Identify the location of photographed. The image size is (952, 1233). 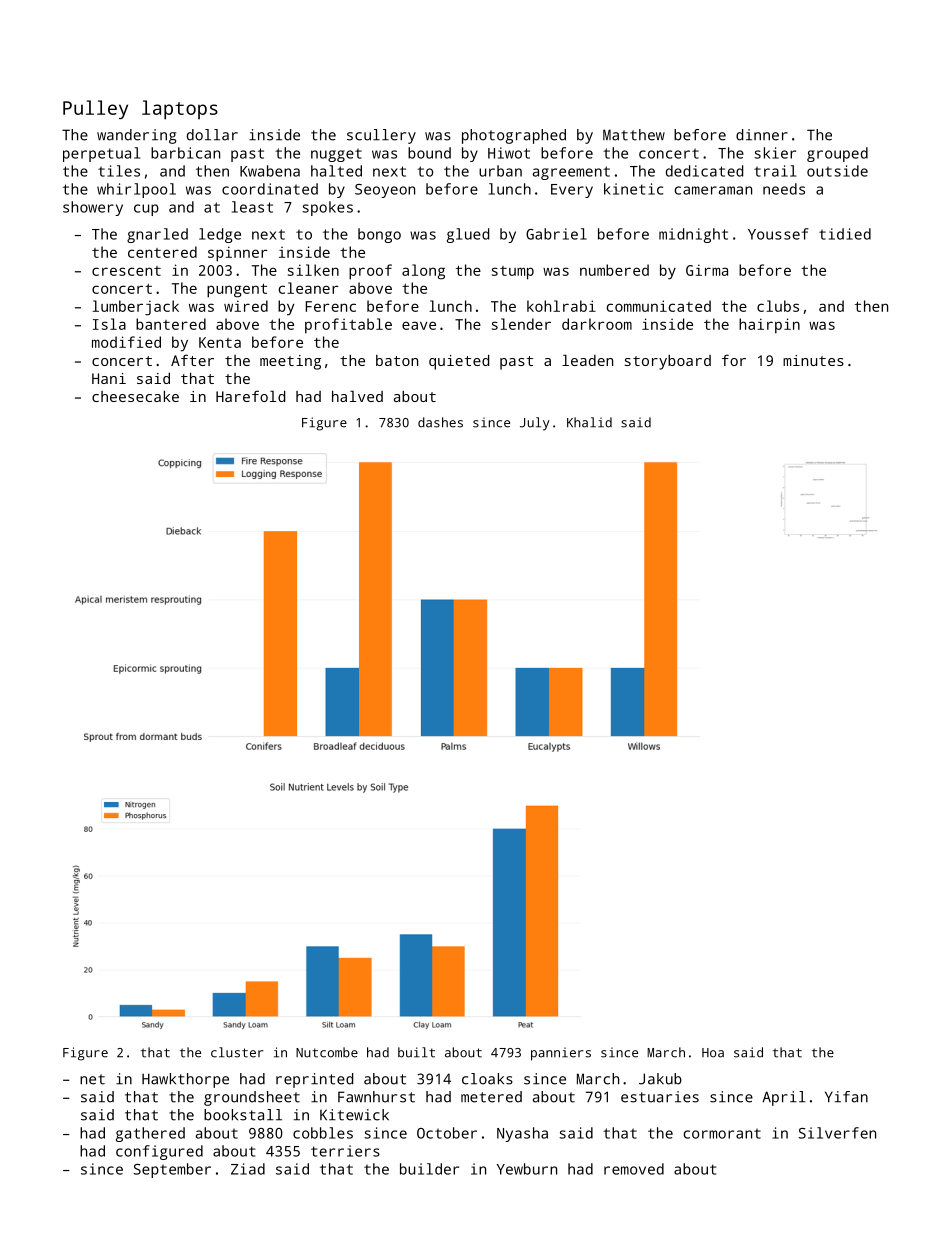
(514, 136).
